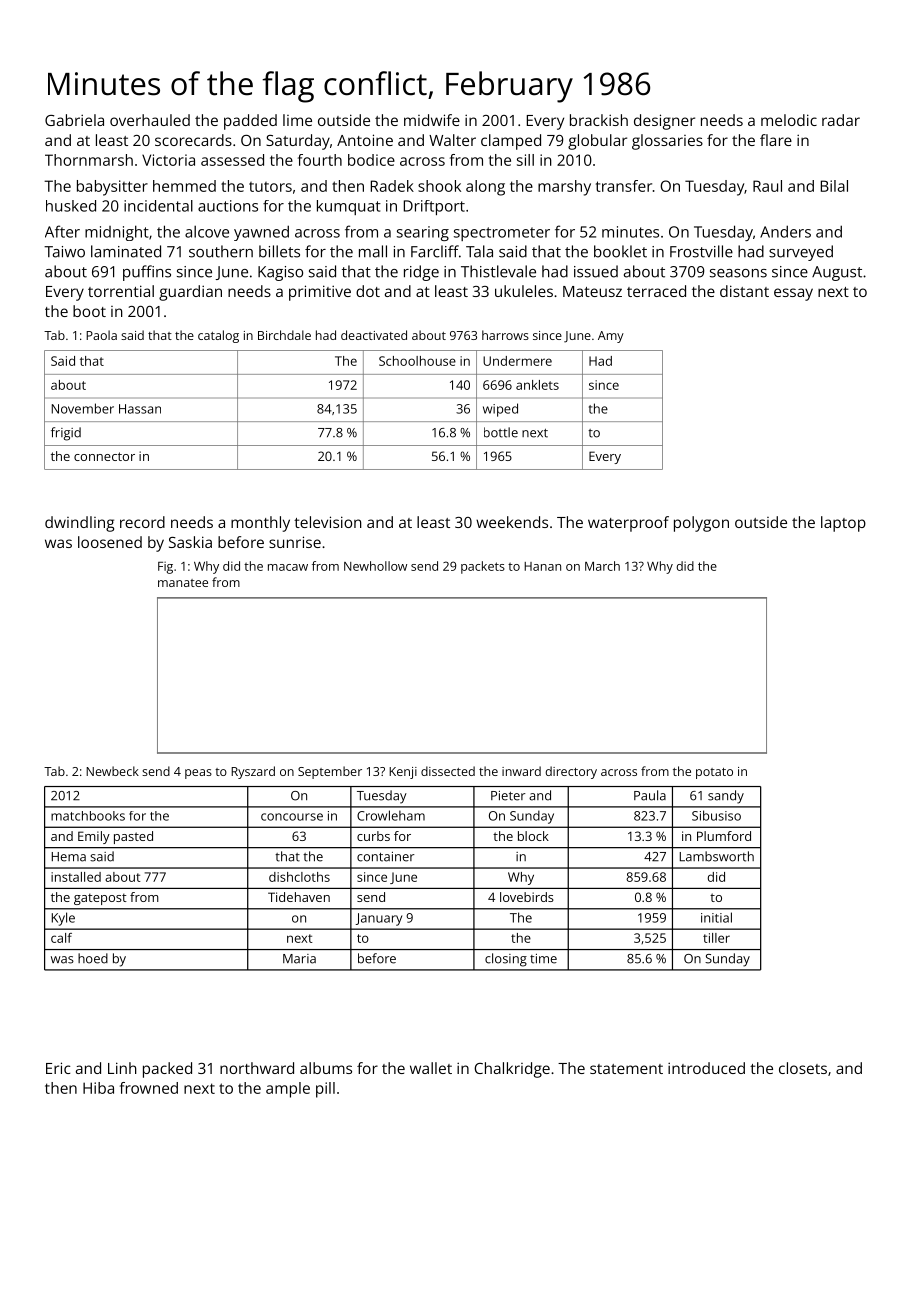 Image resolution: width=924 pixels, height=1308 pixels. I want to click on Hassan, so click(140, 409).
